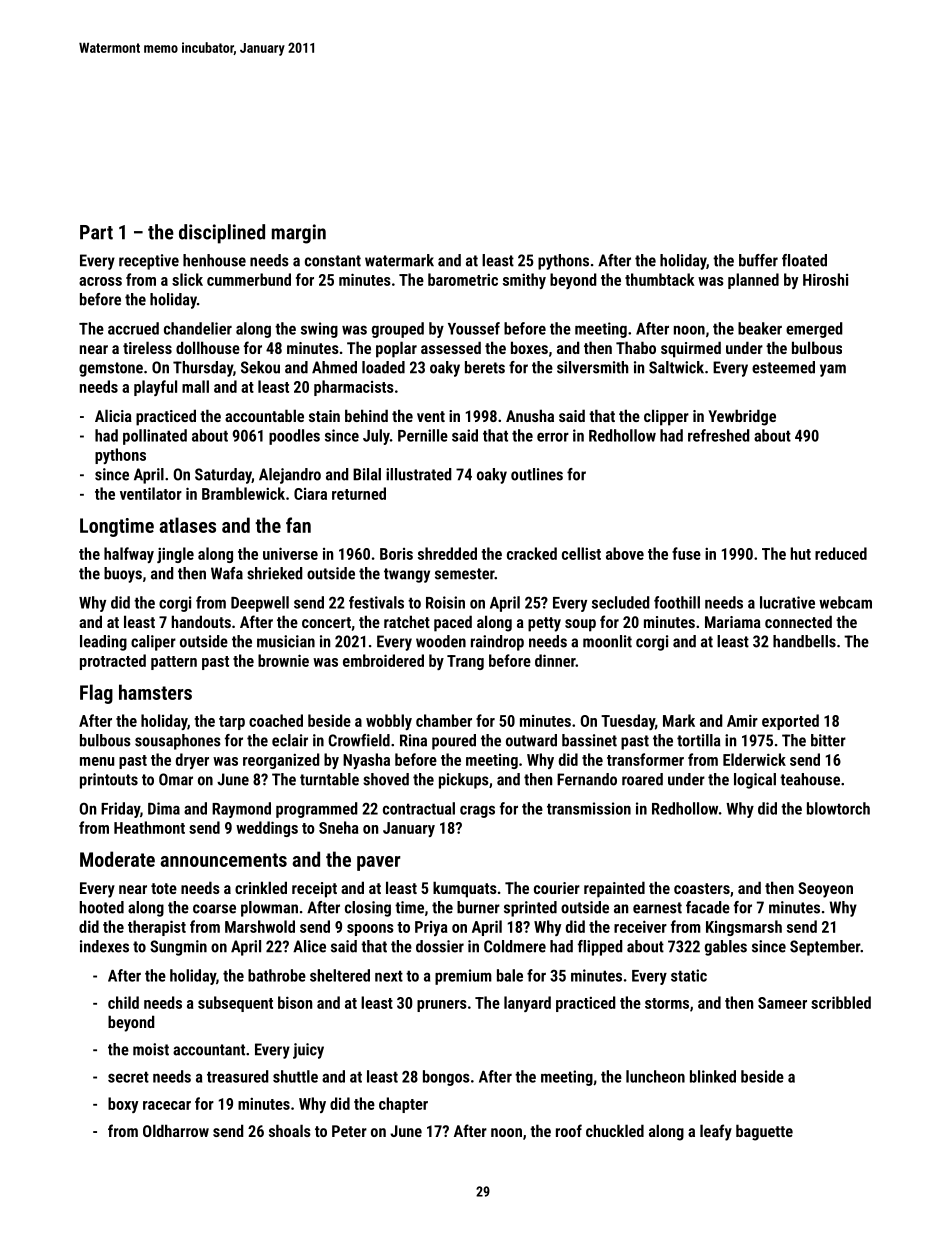 The image size is (952, 1233). Describe the element at coordinates (383, 660) in the image. I see `embroidered` at that location.
